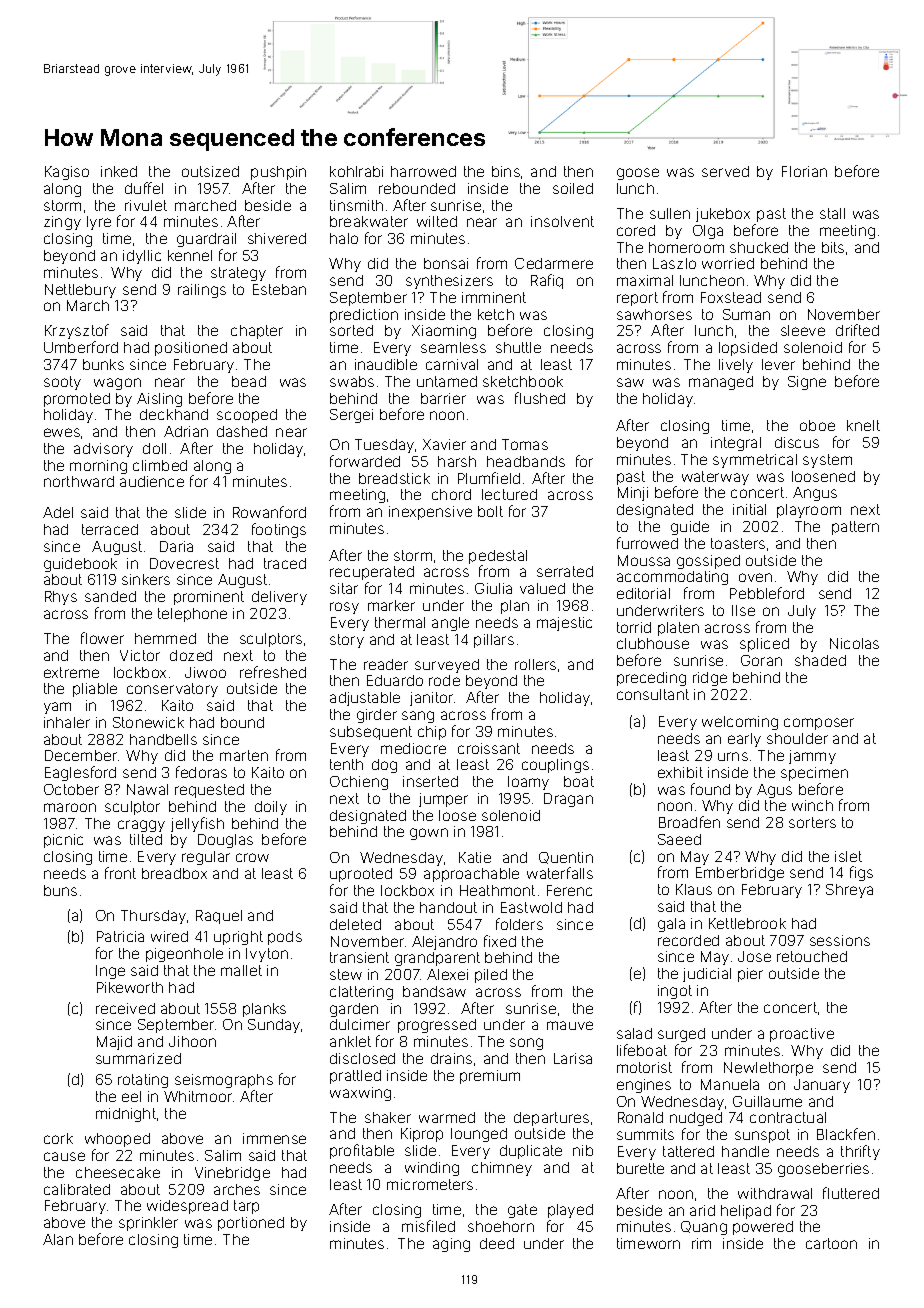 The width and height of the page is (924, 1308). I want to click on rosy, so click(344, 608).
